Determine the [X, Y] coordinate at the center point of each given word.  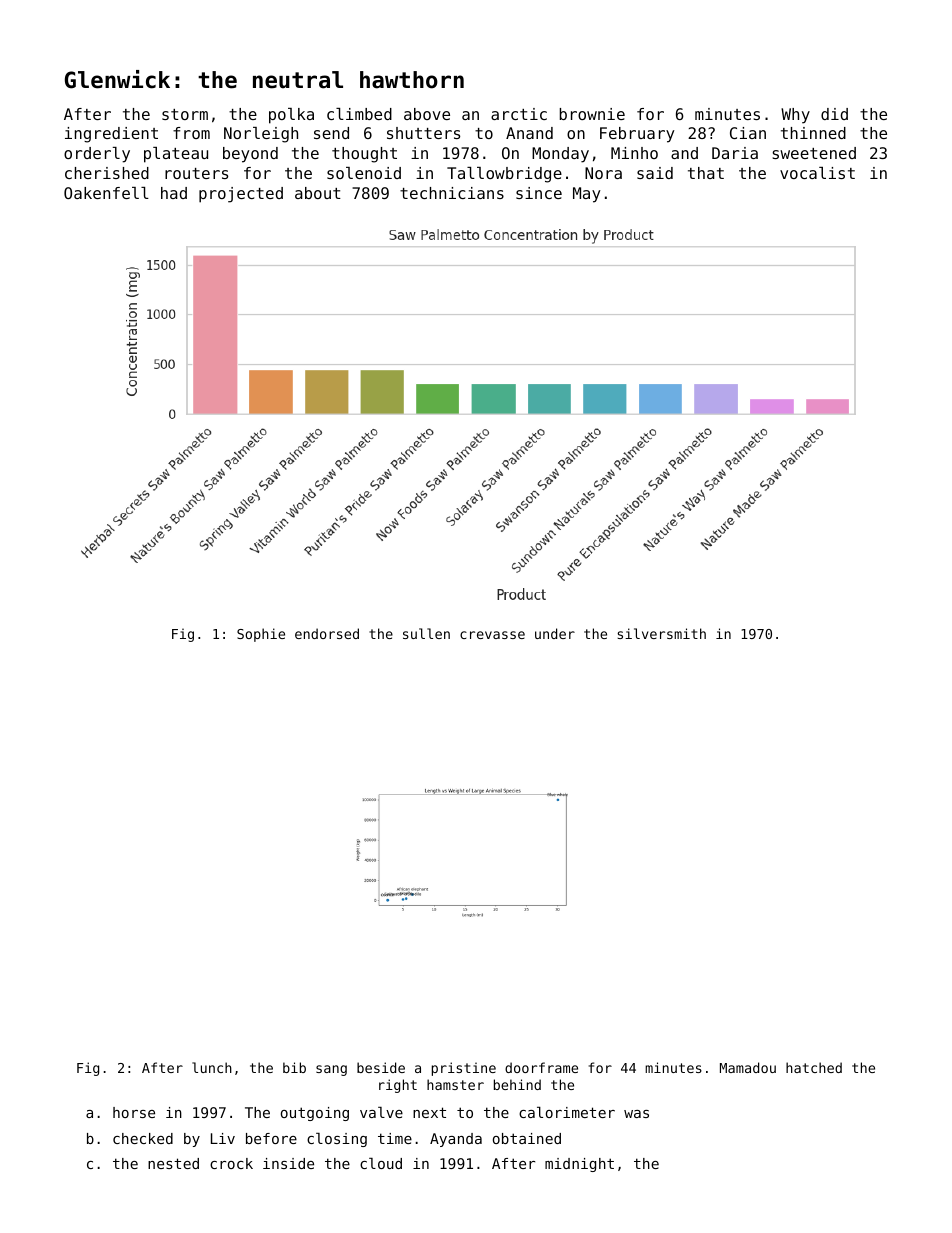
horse [134, 1112]
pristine [464, 1069]
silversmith [661, 633]
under [555, 633]
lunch [212, 1067]
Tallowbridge [504, 175]
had [174, 193]
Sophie [261, 635]
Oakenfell [106, 193]
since [539, 193]
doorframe [541, 1067]
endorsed [327, 633]
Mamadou [748, 1067]
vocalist [817, 173]
